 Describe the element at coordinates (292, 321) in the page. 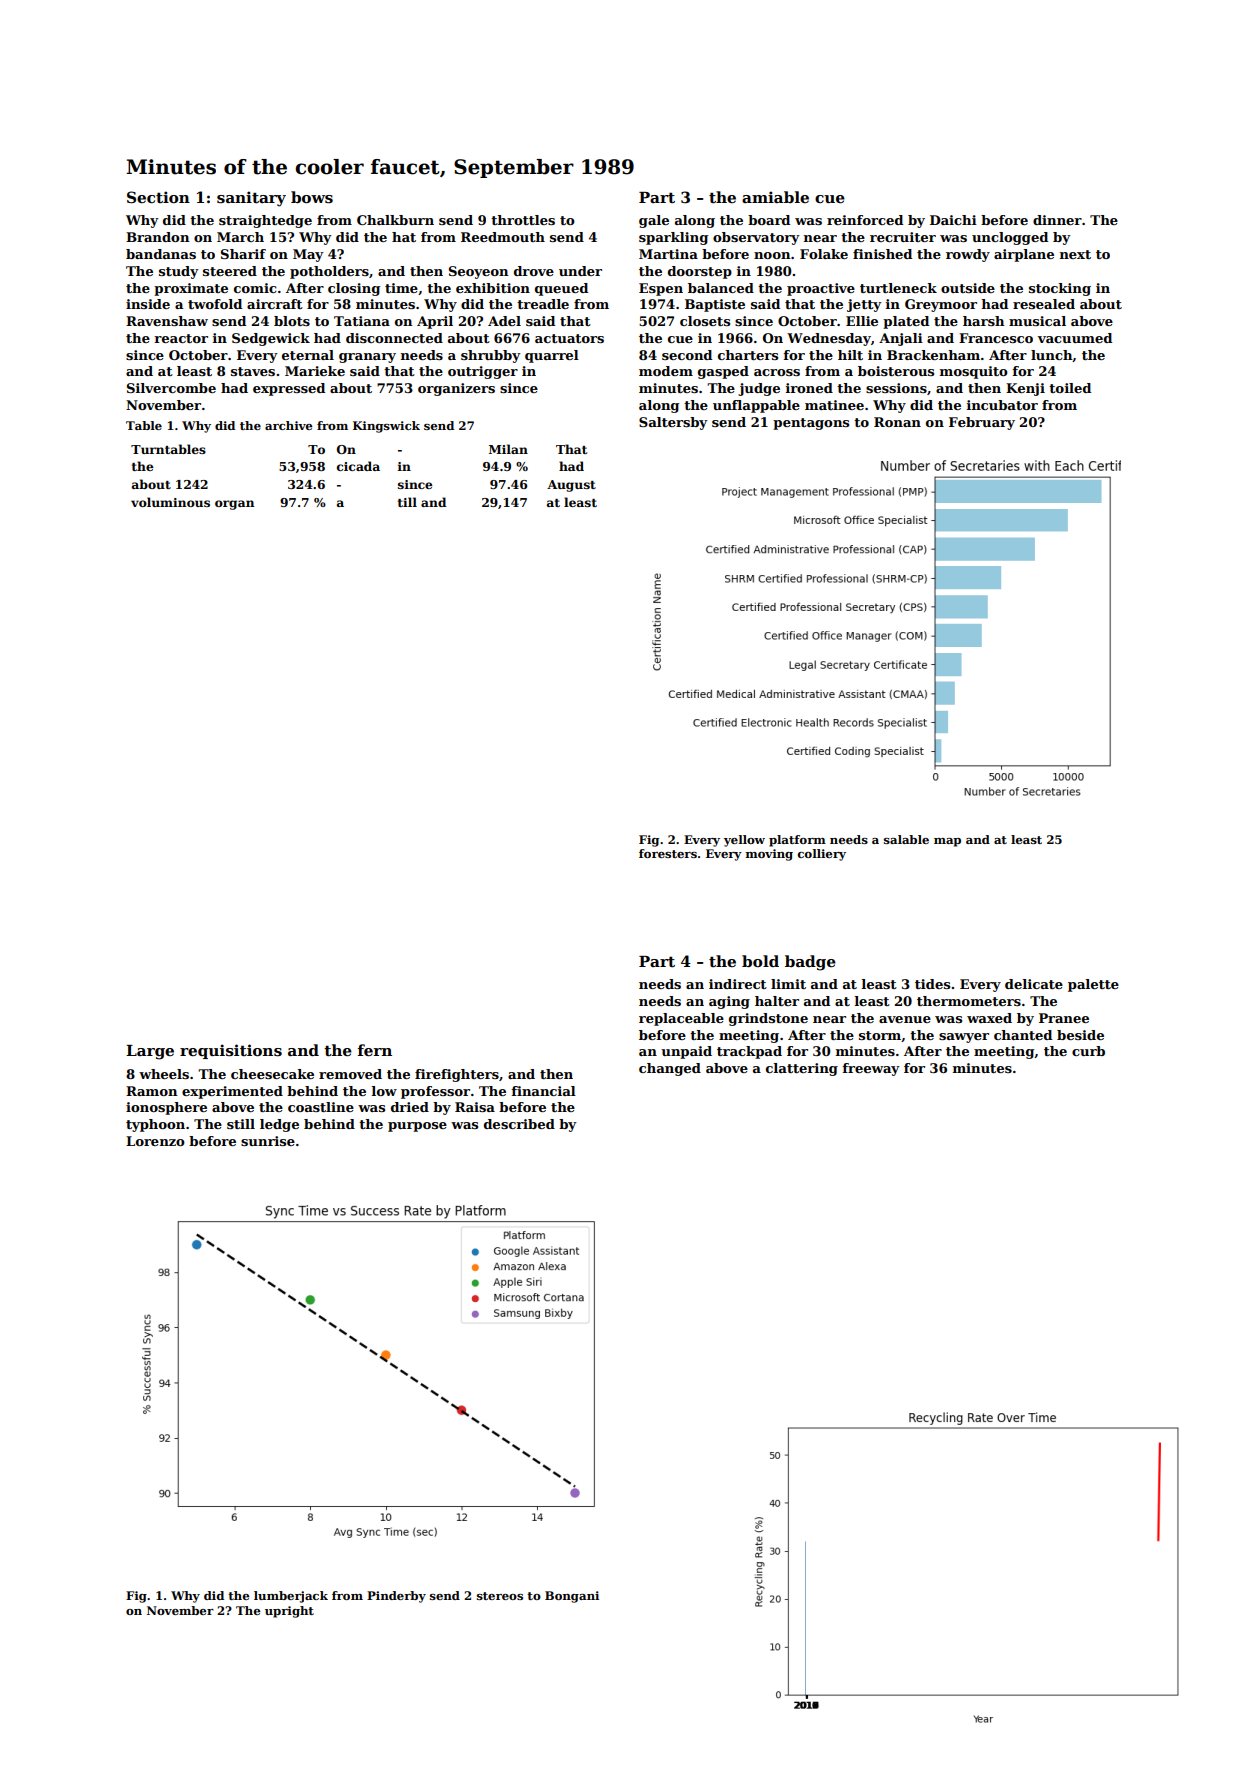

I see `blots` at that location.
